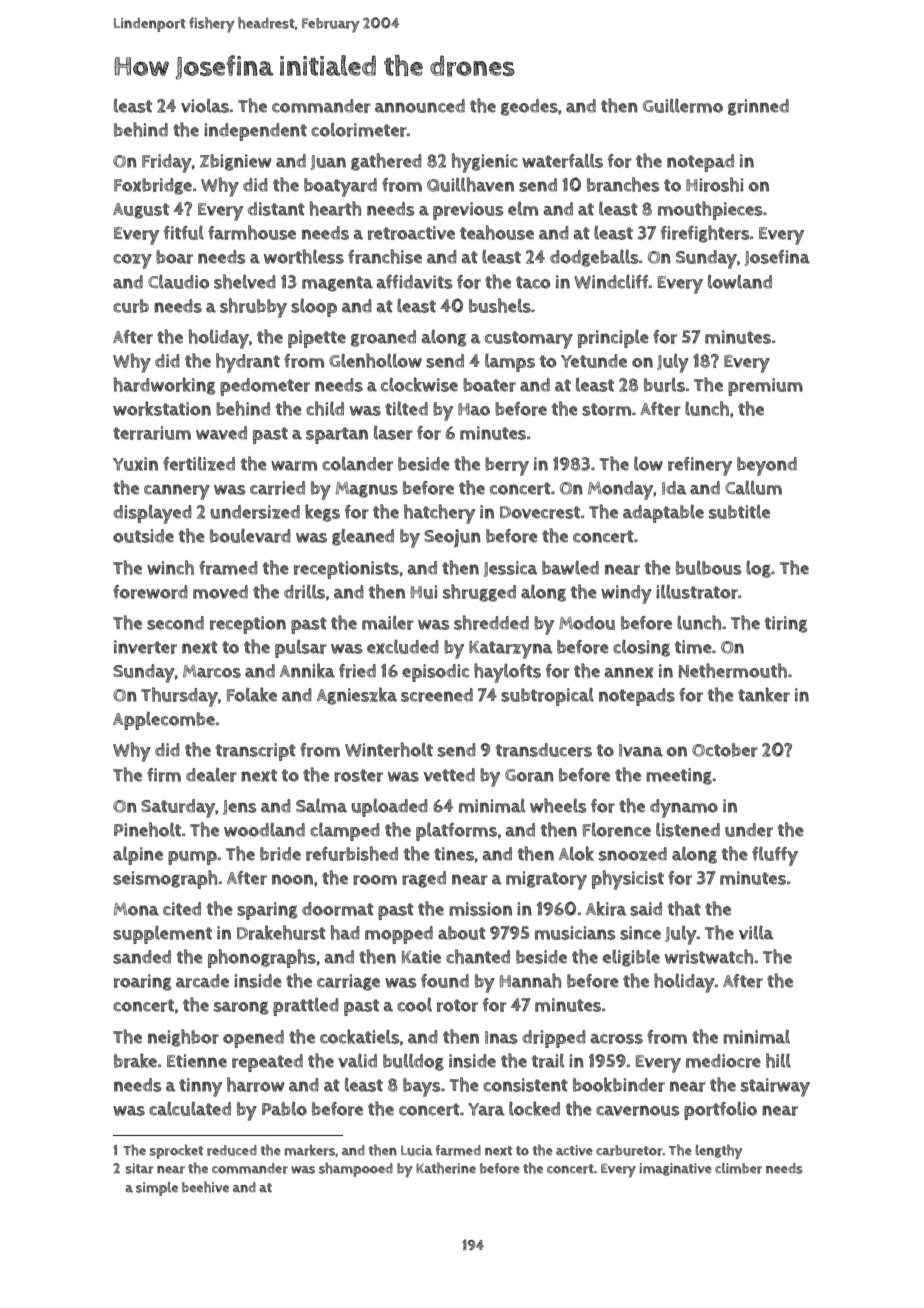 Image resolution: width=924 pixels, height=1308 pixels. Describe the element at coordinates (529, 107) in the screenshot. I see `geodes` at that location.
